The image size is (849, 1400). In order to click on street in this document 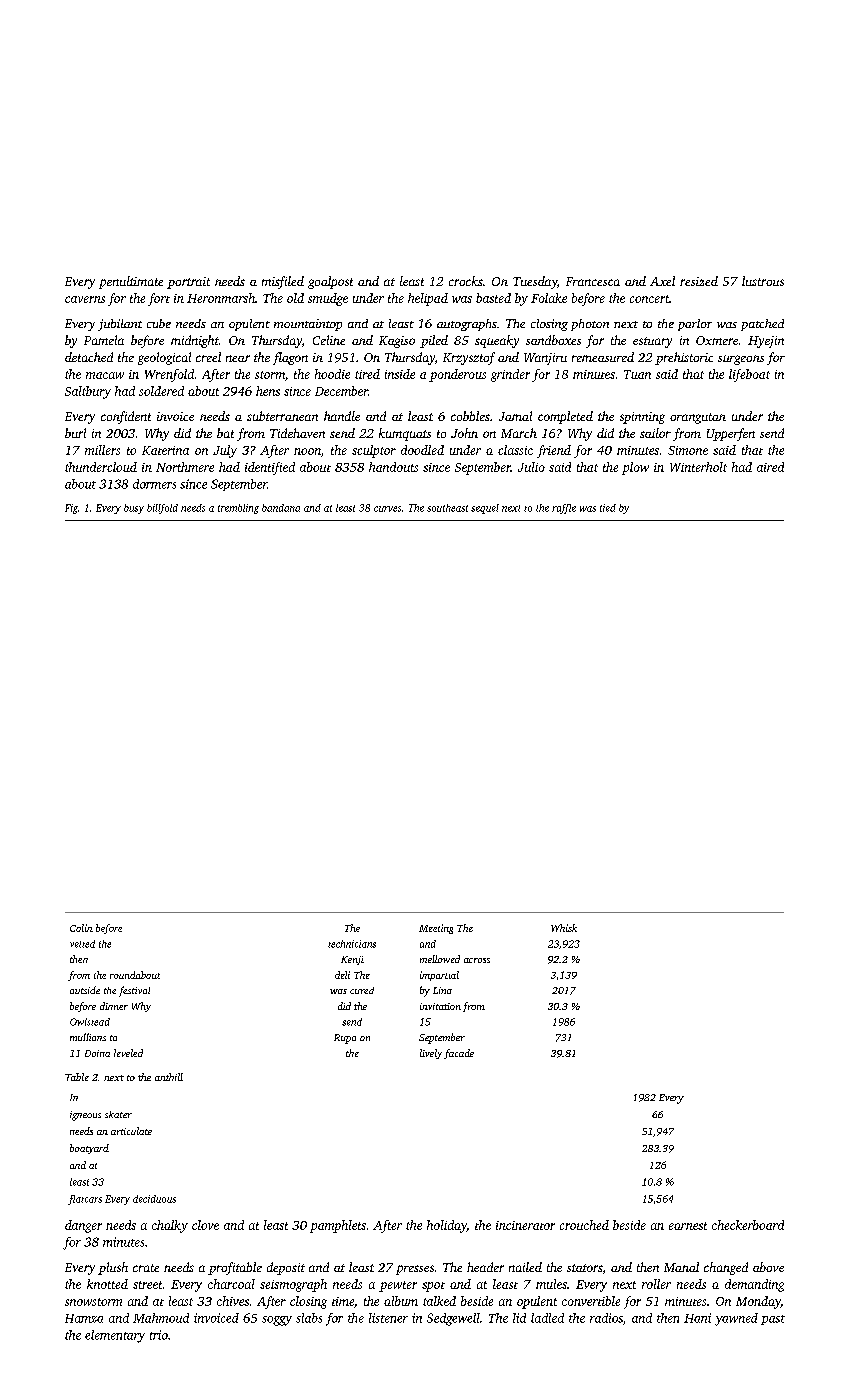, I will do `click(147, 1285)`.
